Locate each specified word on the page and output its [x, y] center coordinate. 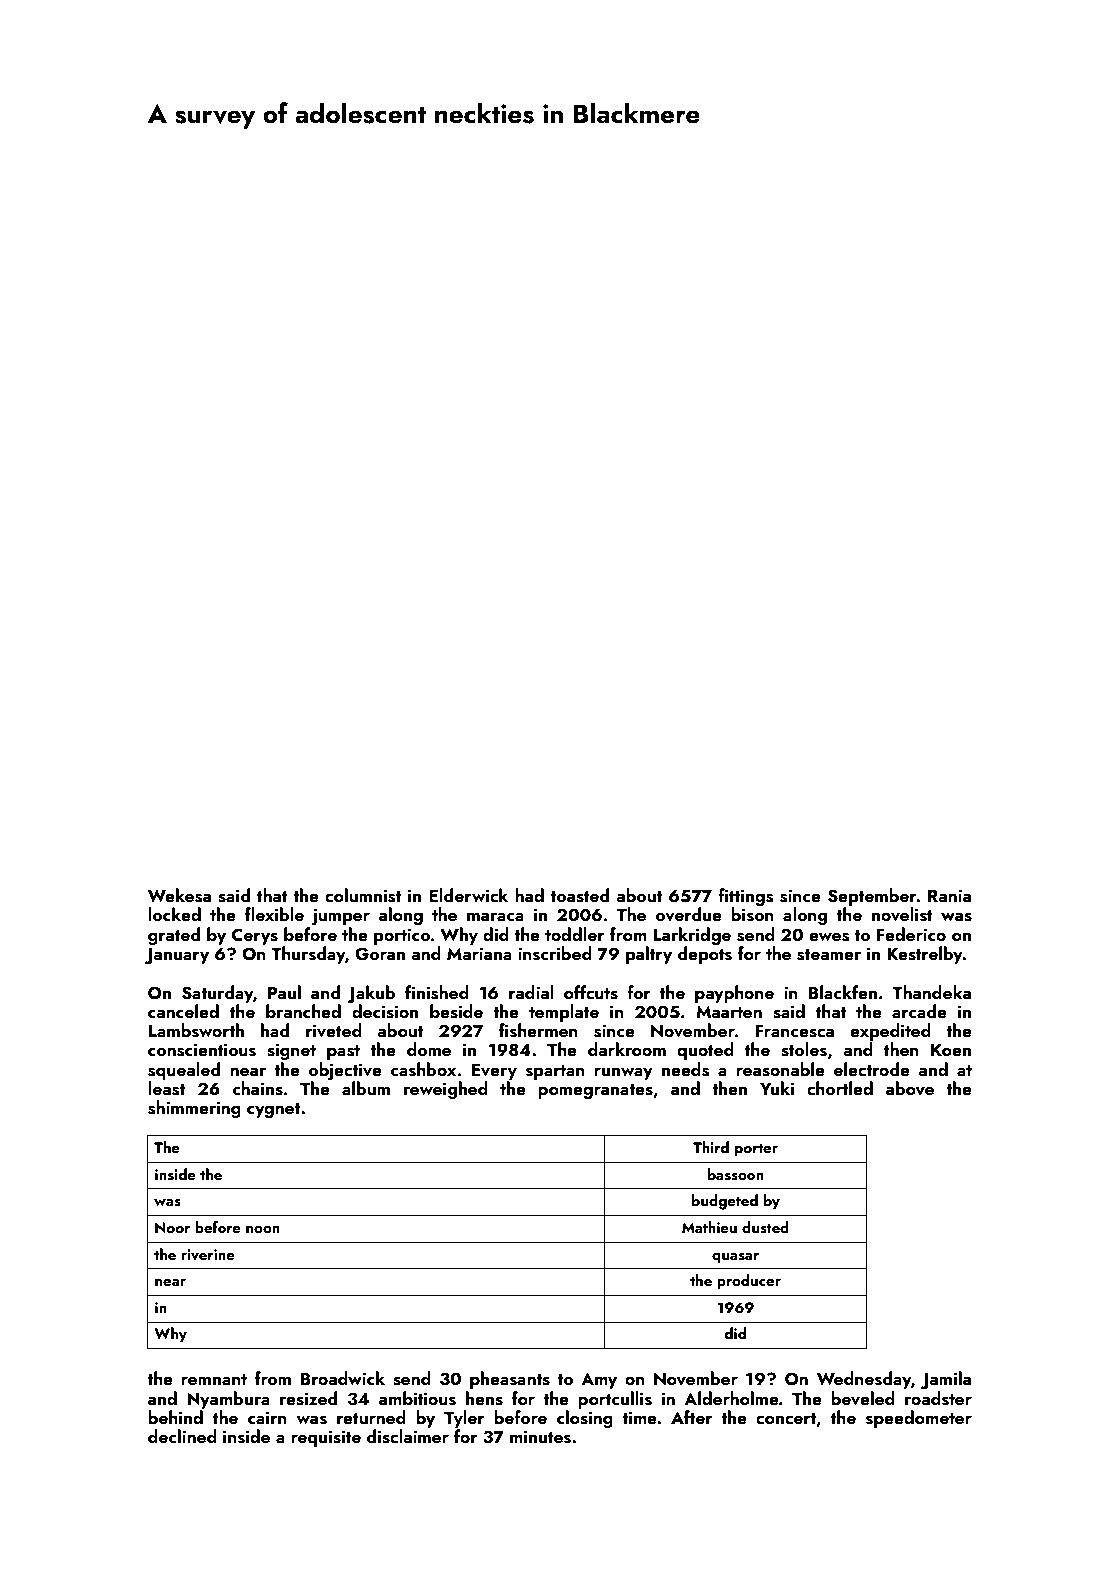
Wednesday [864, 1380]
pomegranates [595, 1091]
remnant [214, 1379]
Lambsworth [196, 1030]
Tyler [464, 1419]
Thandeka [931, 992]
